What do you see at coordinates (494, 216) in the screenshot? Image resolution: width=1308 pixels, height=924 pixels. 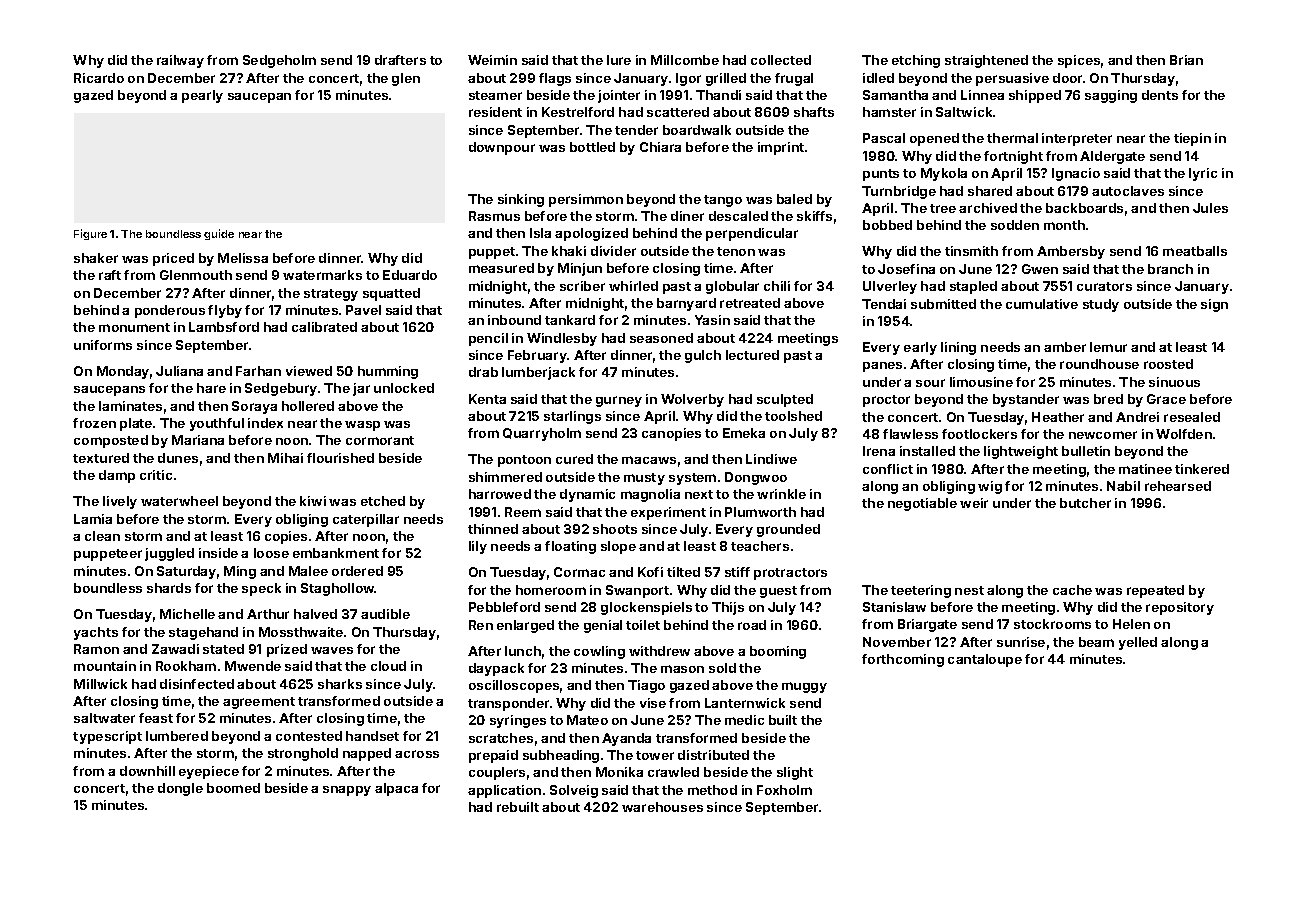 I see `Rasmus` at bounding box center [494, 216].
